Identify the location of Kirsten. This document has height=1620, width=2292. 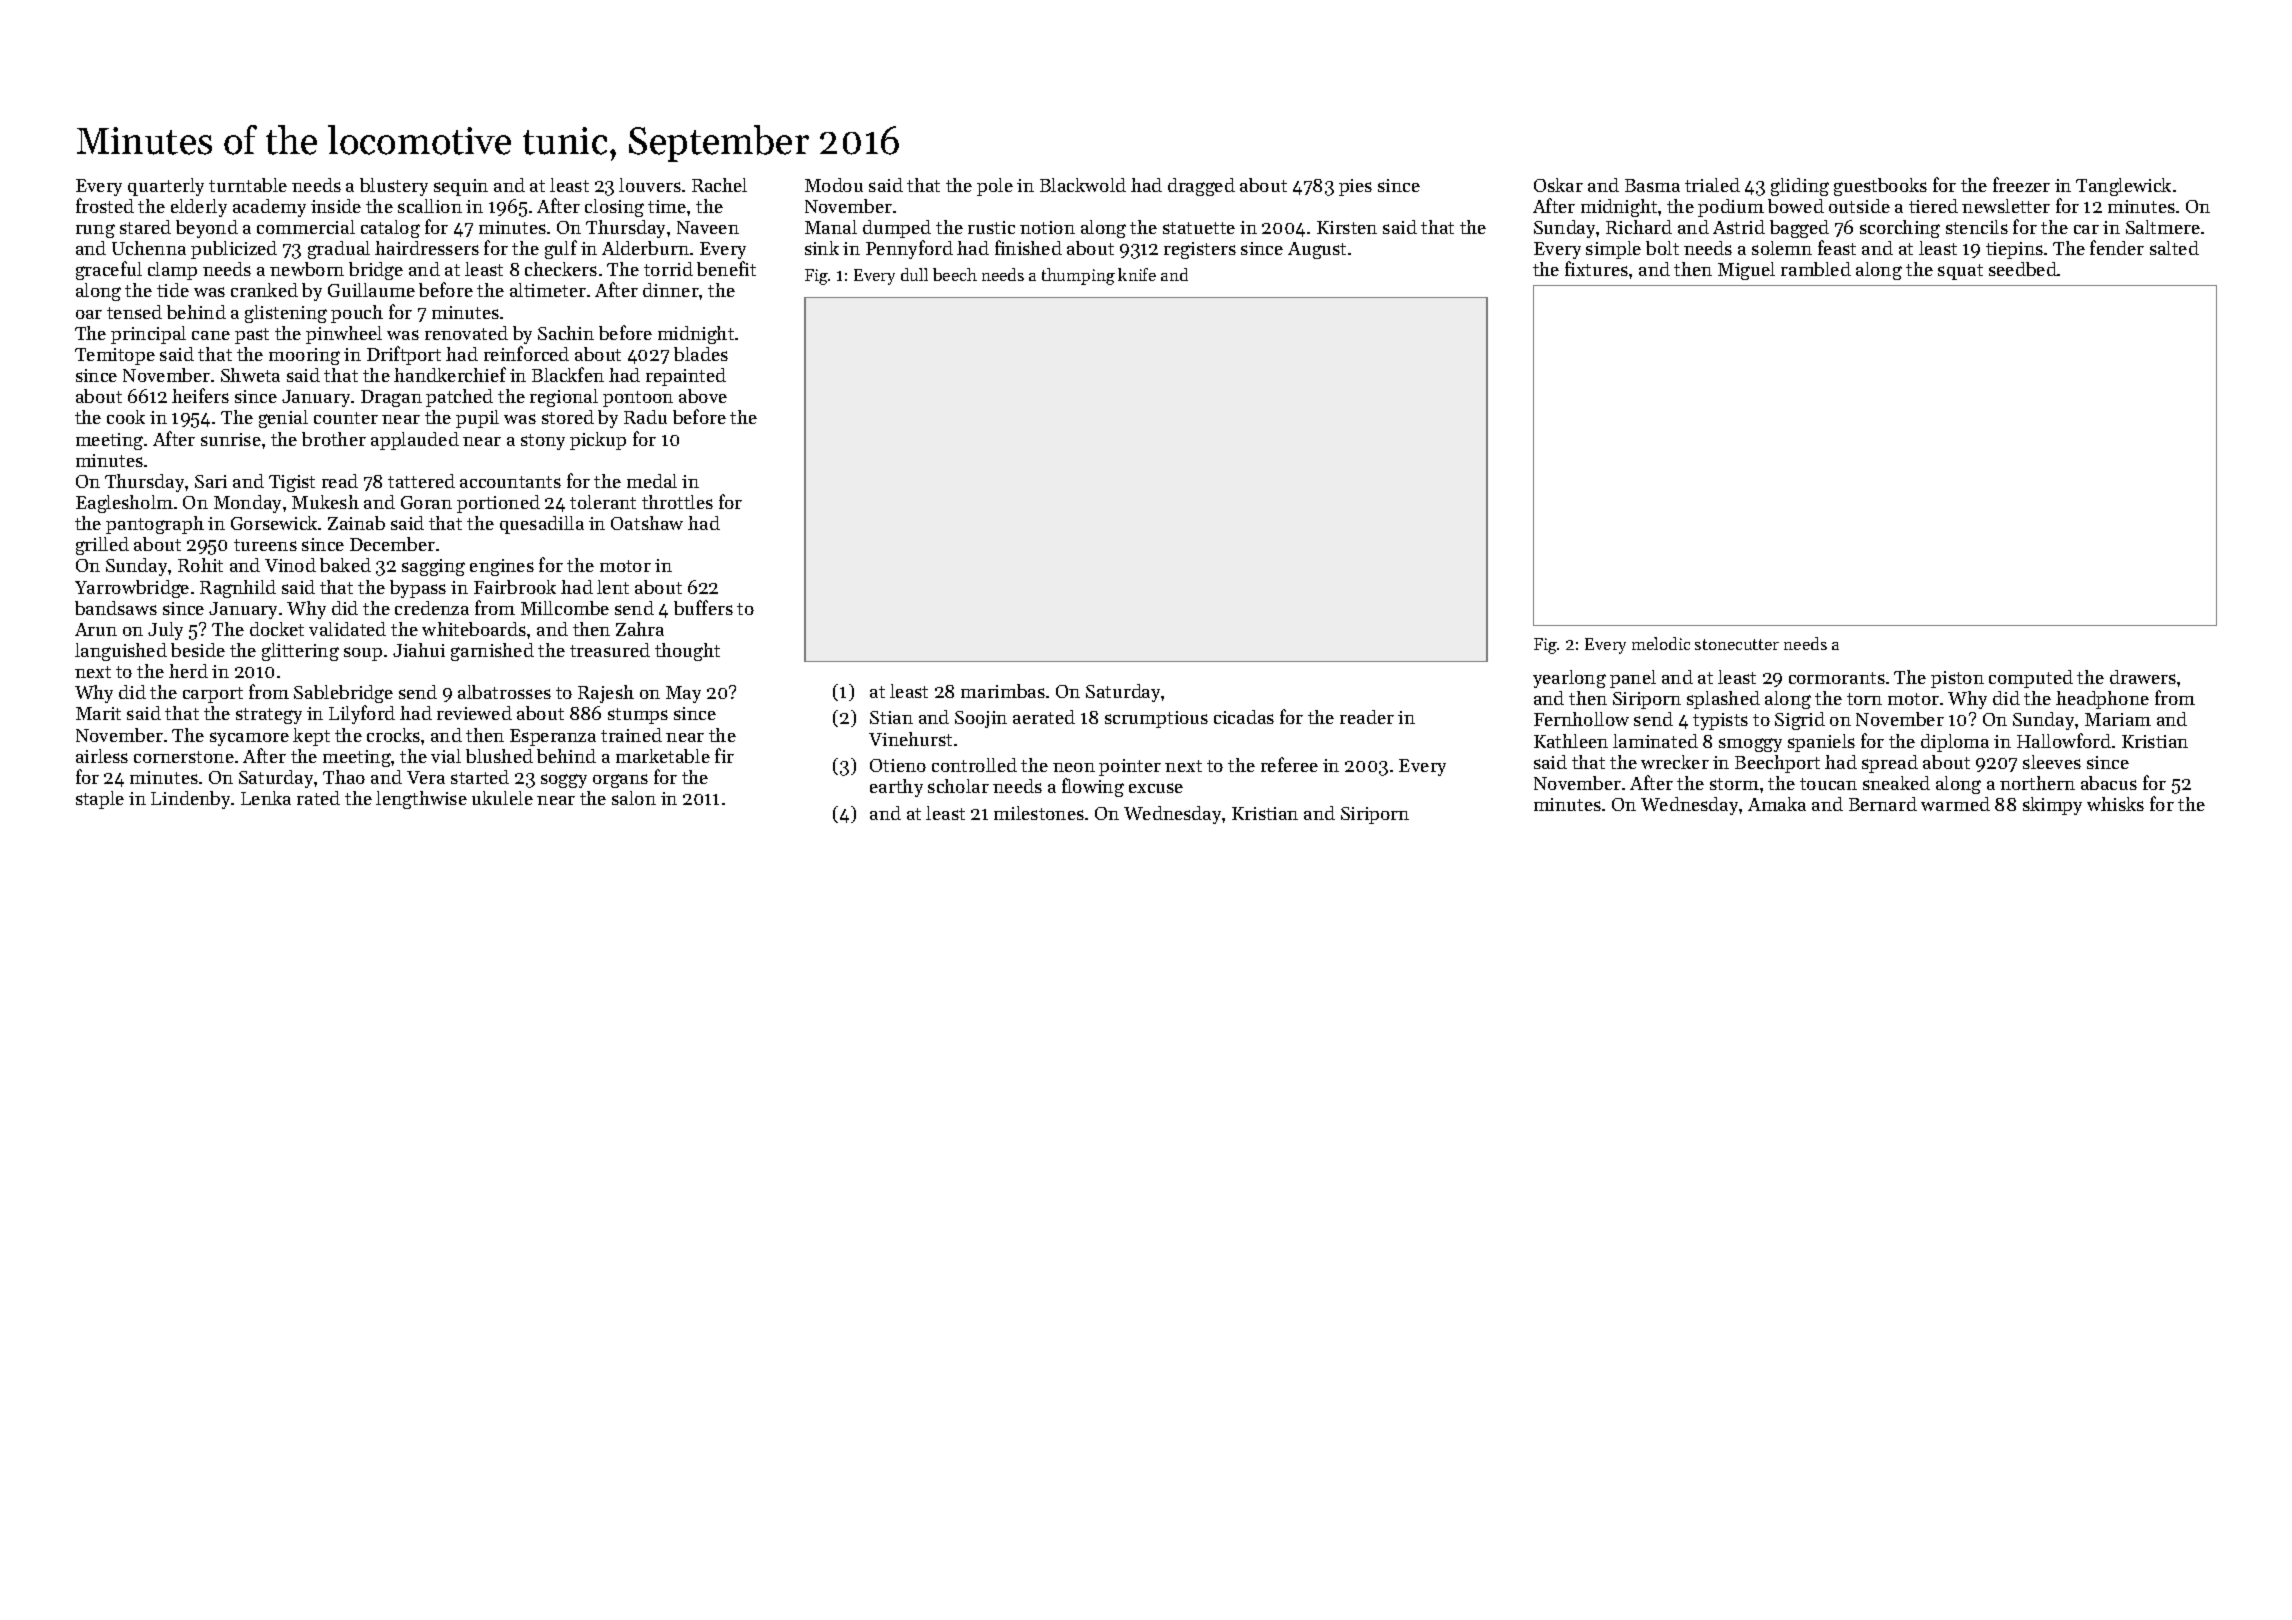
(1347, 227).
